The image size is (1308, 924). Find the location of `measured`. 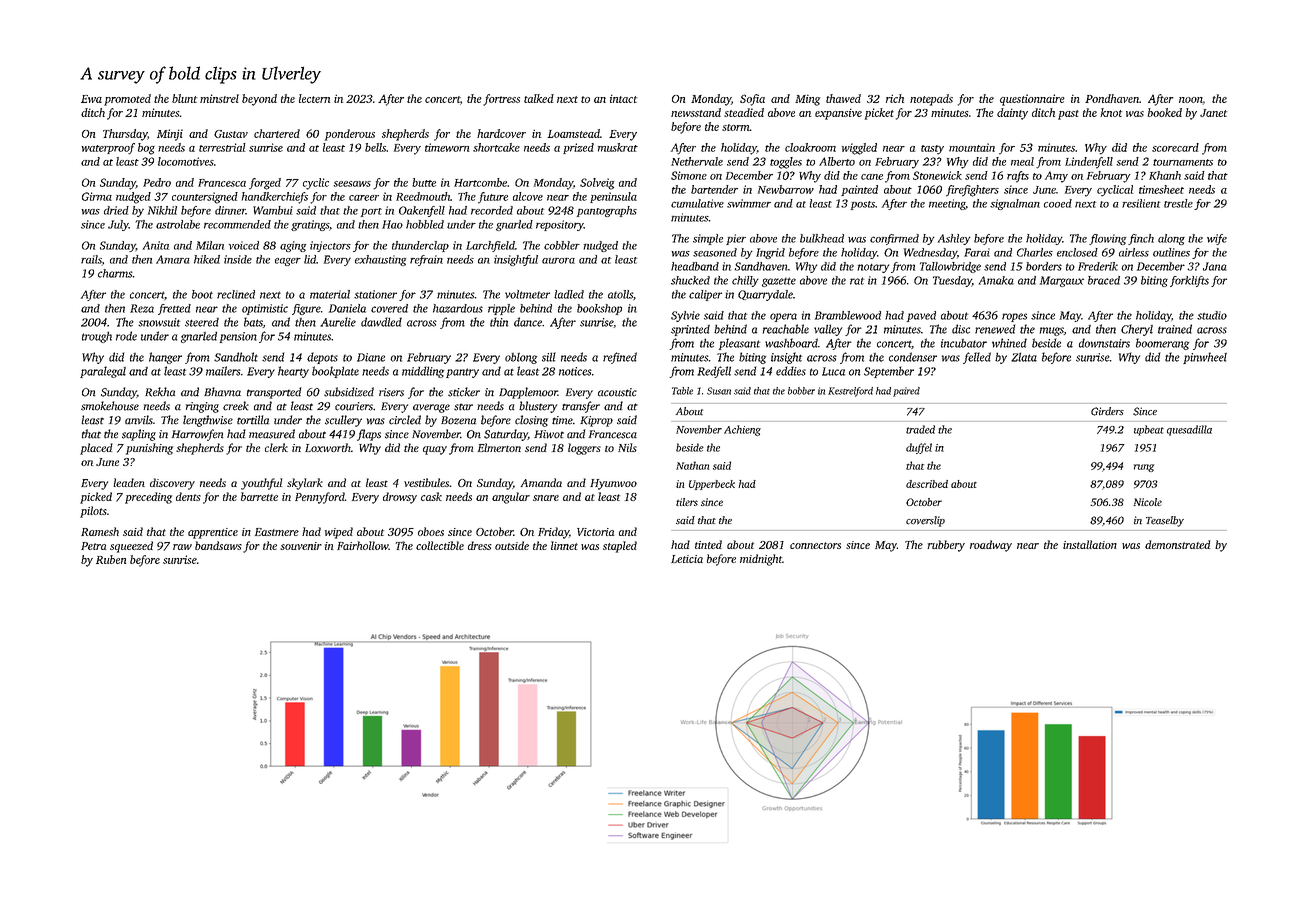

measured is located at coordinates (272, 434).
